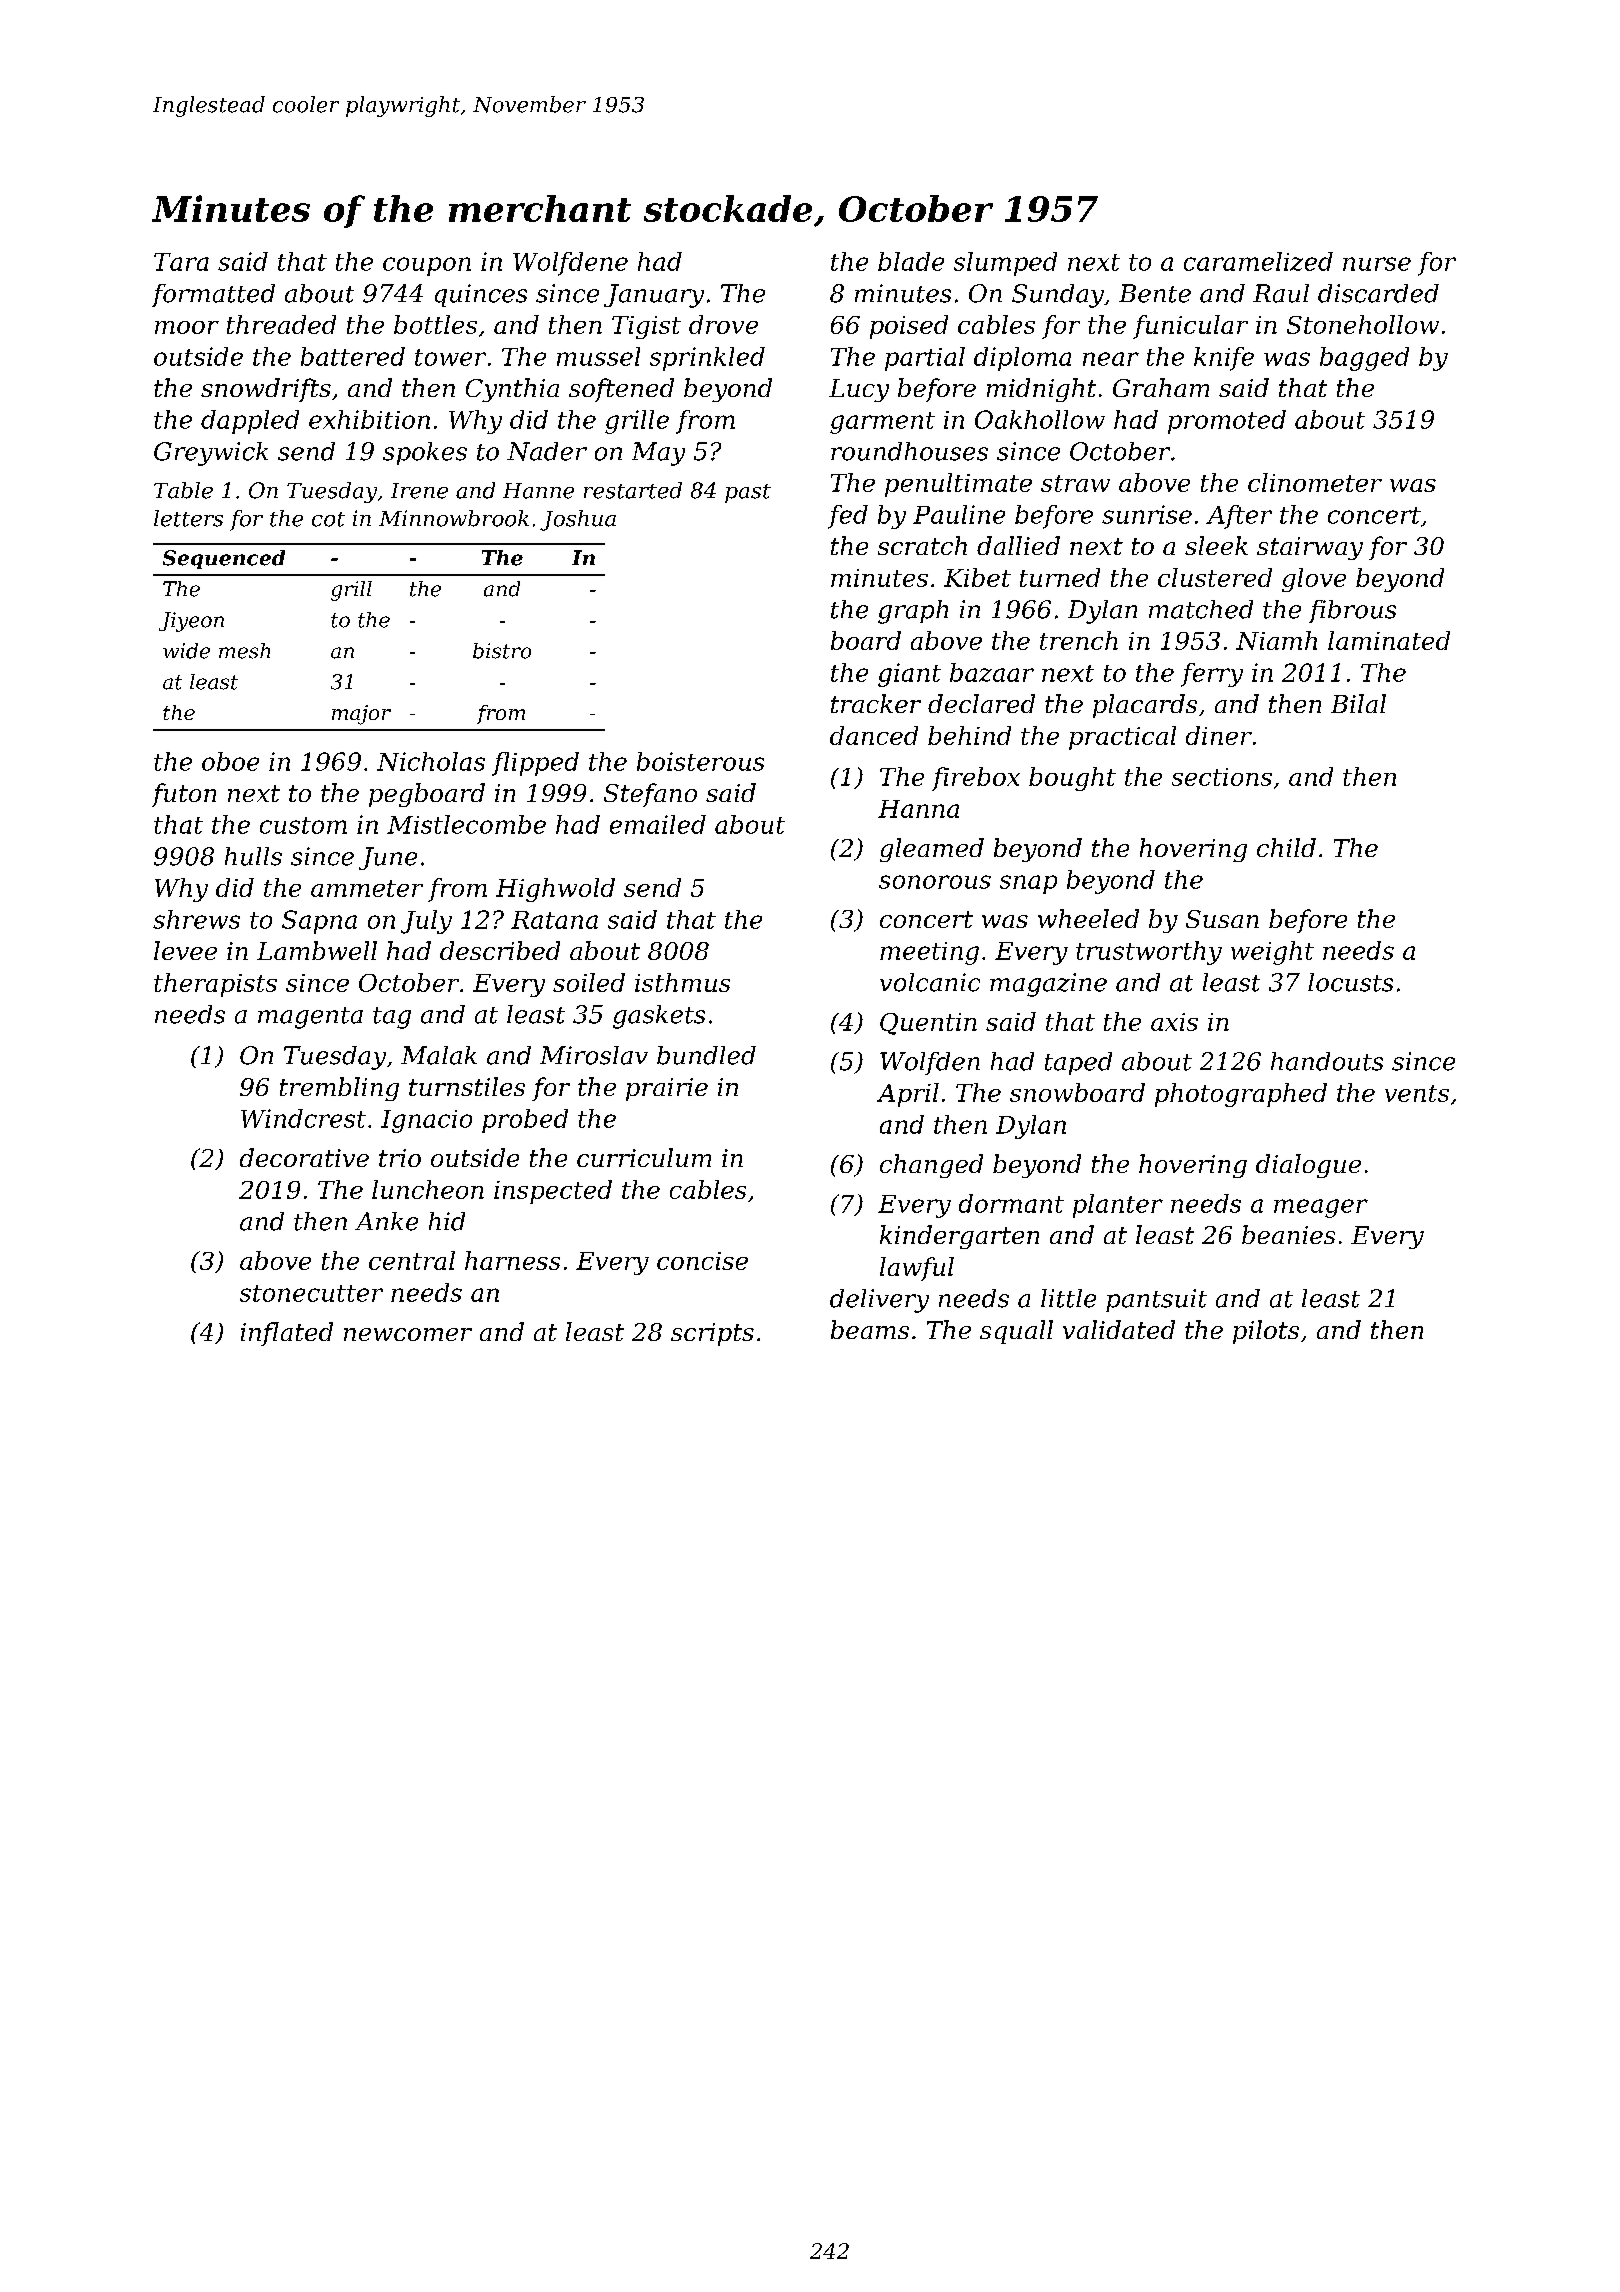 The image size is (1620, 2292). Describe the element at coordinates (361, 715) in the screenshot. I see `major` at that location.
